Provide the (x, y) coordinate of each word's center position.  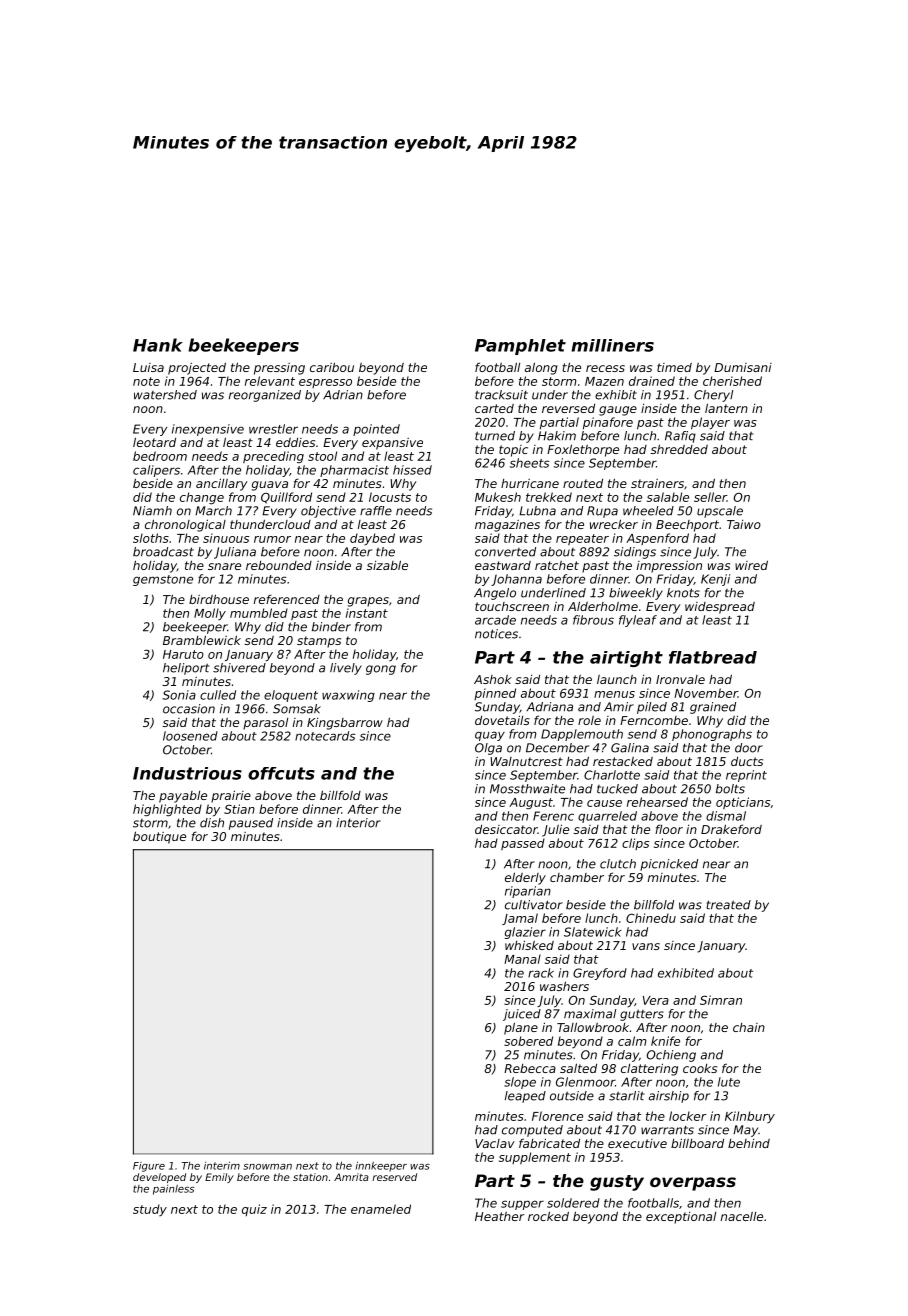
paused (251, 824)
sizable (387, 565)
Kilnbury (750, 1117)
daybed (372, 539)
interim (222, 1165)
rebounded (279, 565)
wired (751, 565)
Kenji (715, 580)
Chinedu (651, 918)
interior (358, 823)
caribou (332, 367)
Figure (149, 1167)
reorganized (265, 396)
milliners (612, 345)
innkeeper (381, 1166)
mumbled (259, 613)
